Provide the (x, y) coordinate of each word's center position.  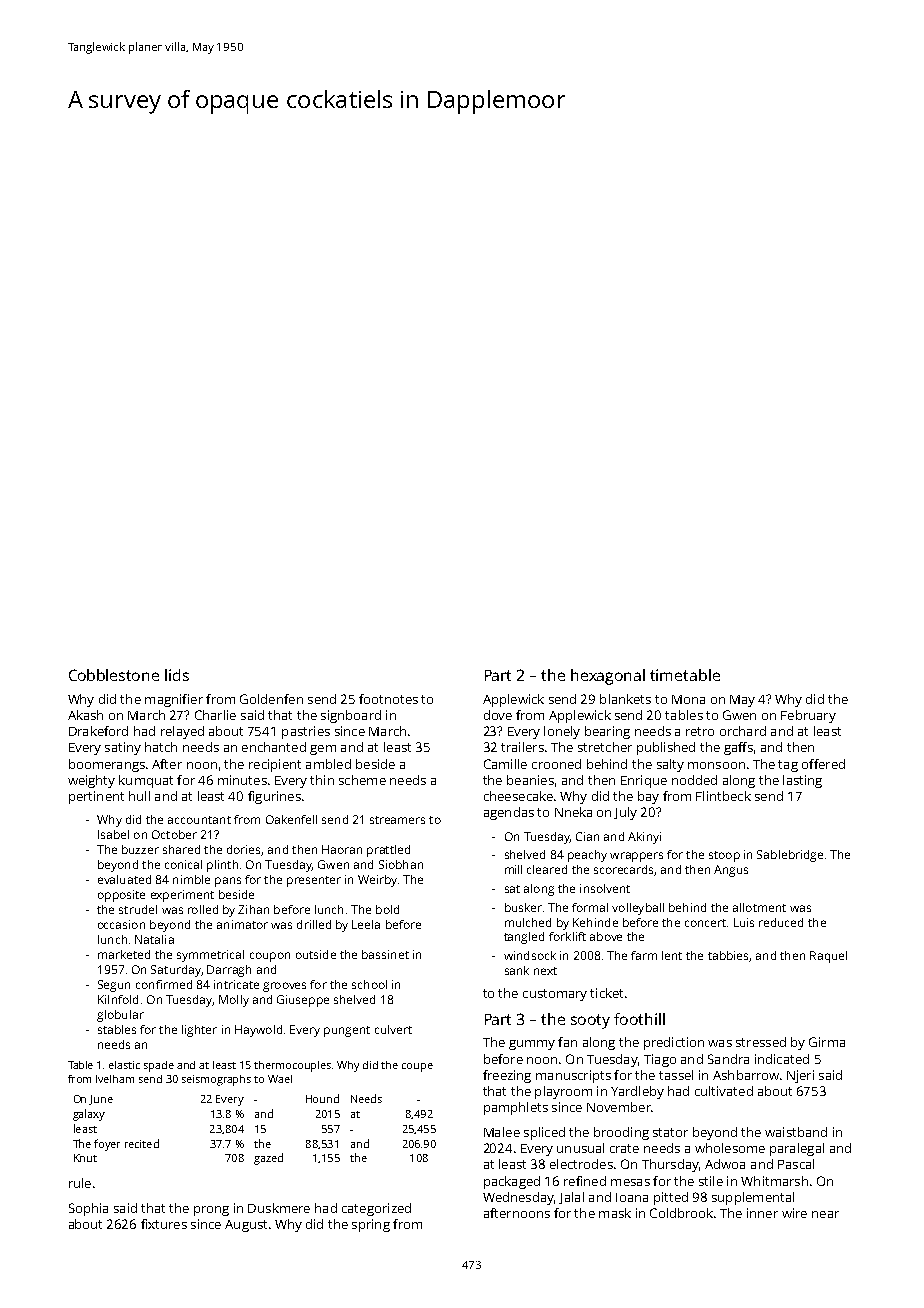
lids (177, 675)
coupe (417, 1067)
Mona (688, 699)
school (369, 984)
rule (80, 1183)
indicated (782, 1059)
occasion (121, 924)
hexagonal (608, 677)
